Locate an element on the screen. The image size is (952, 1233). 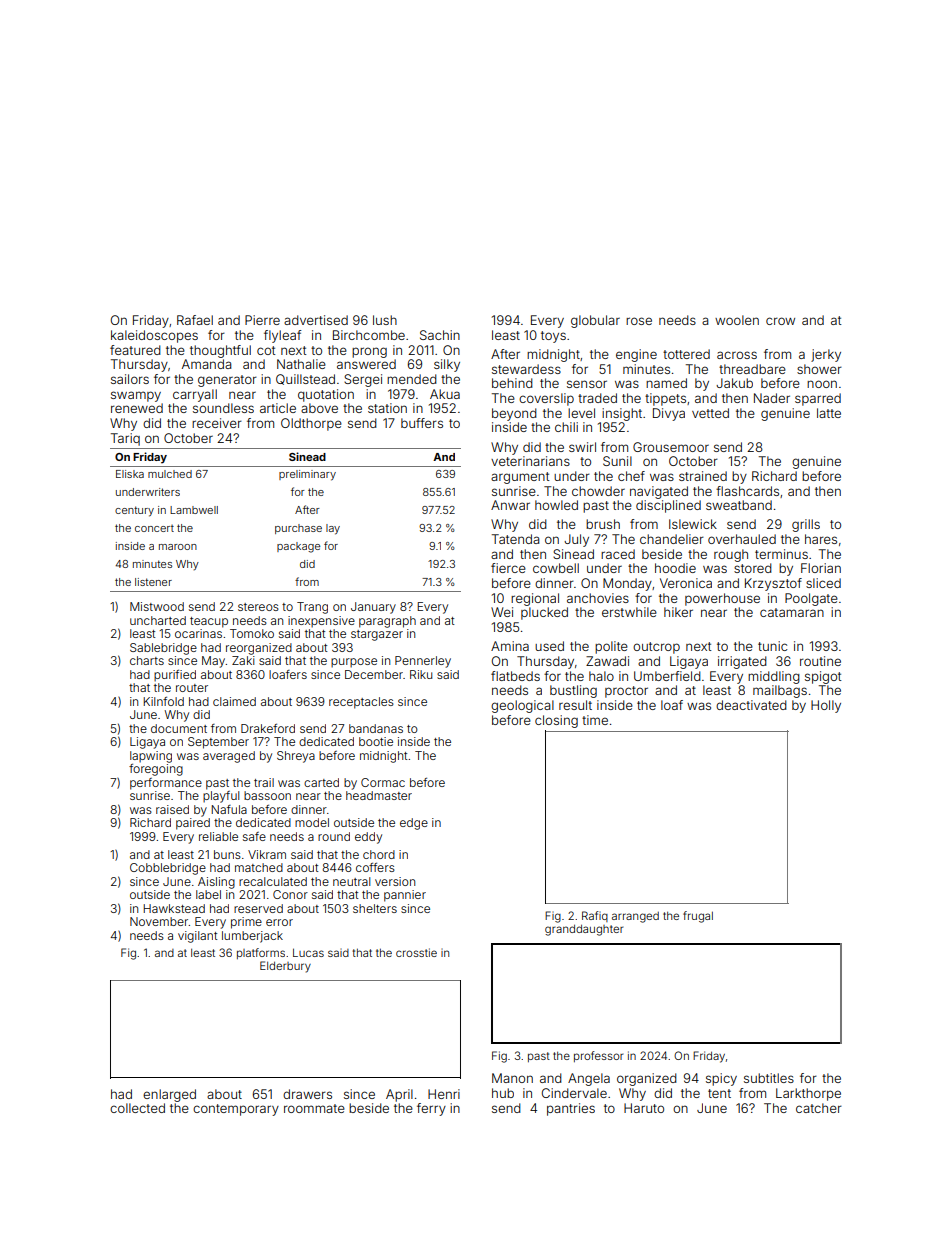
geological is located at coordinates (522, 706).
